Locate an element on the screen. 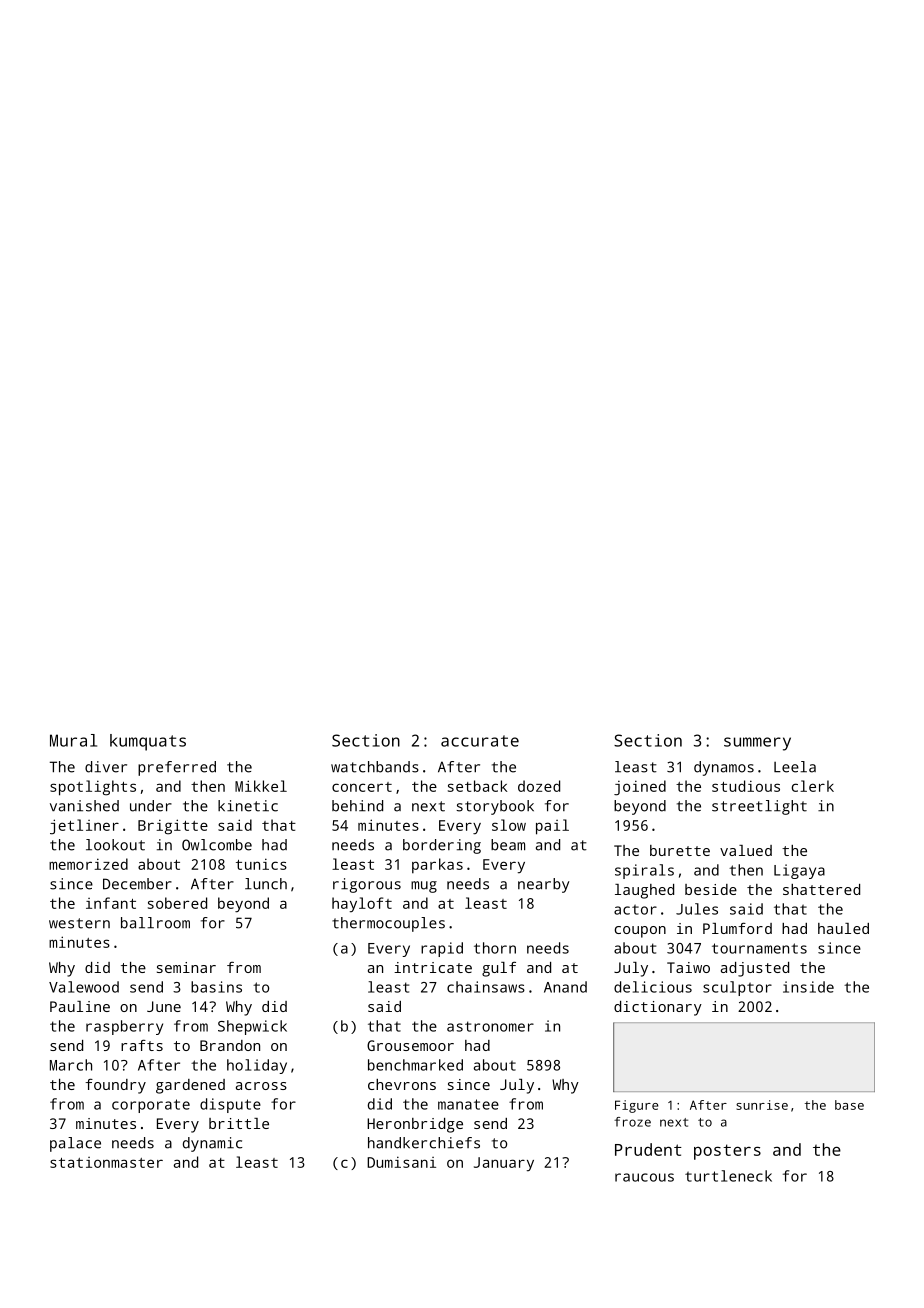 The height and width of the screenshot is (1308, 924). astronomer is located at coordinates (490, 1026).
